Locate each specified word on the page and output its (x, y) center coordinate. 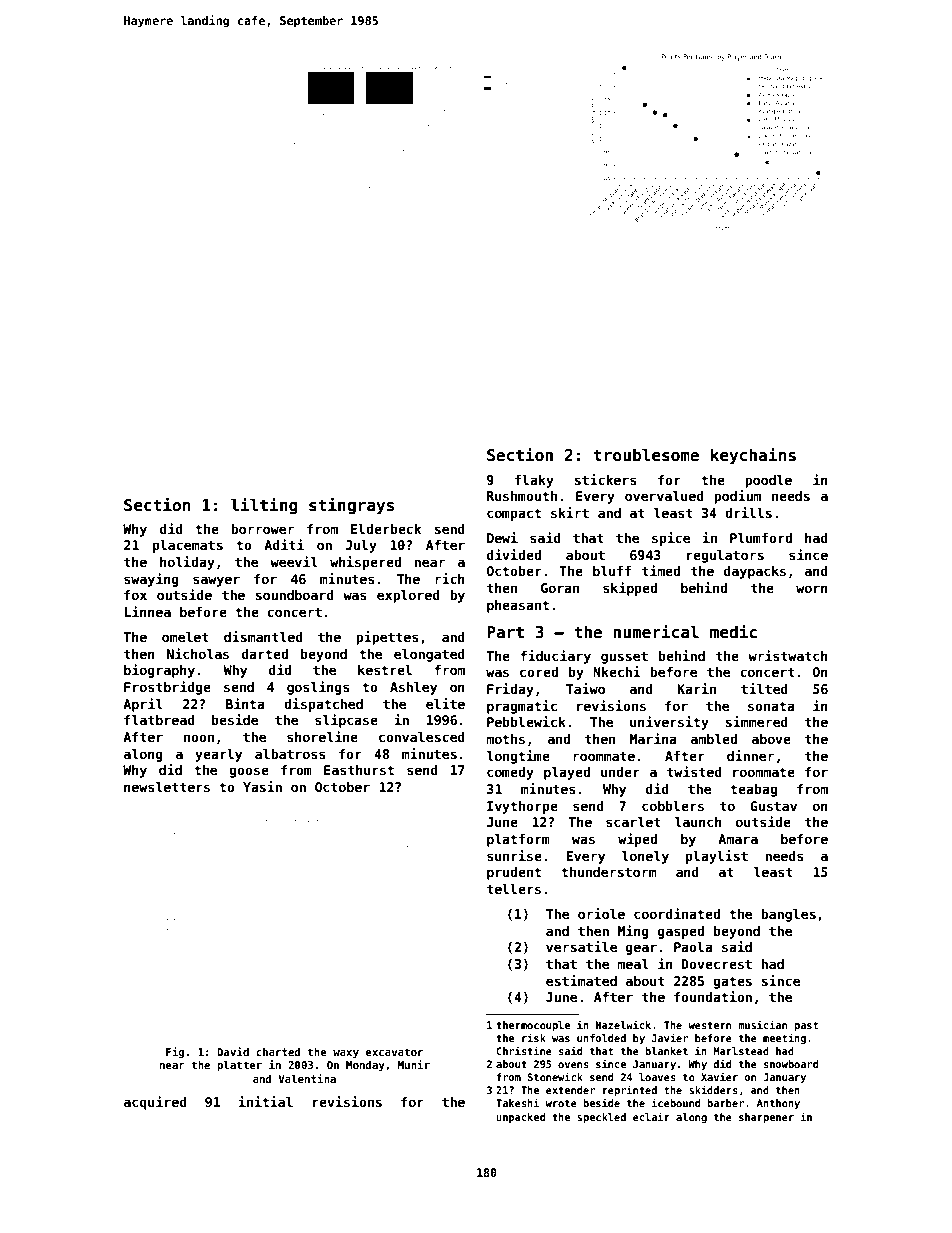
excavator (394, 1052)
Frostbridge (167, 688)
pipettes (387, 638)
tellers (514, 889)
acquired (155, 1103)
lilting (264, 506)
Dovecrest (717, 964)
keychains (753, 456)
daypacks (755, 572)
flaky (534, 481)
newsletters (167, 787)
